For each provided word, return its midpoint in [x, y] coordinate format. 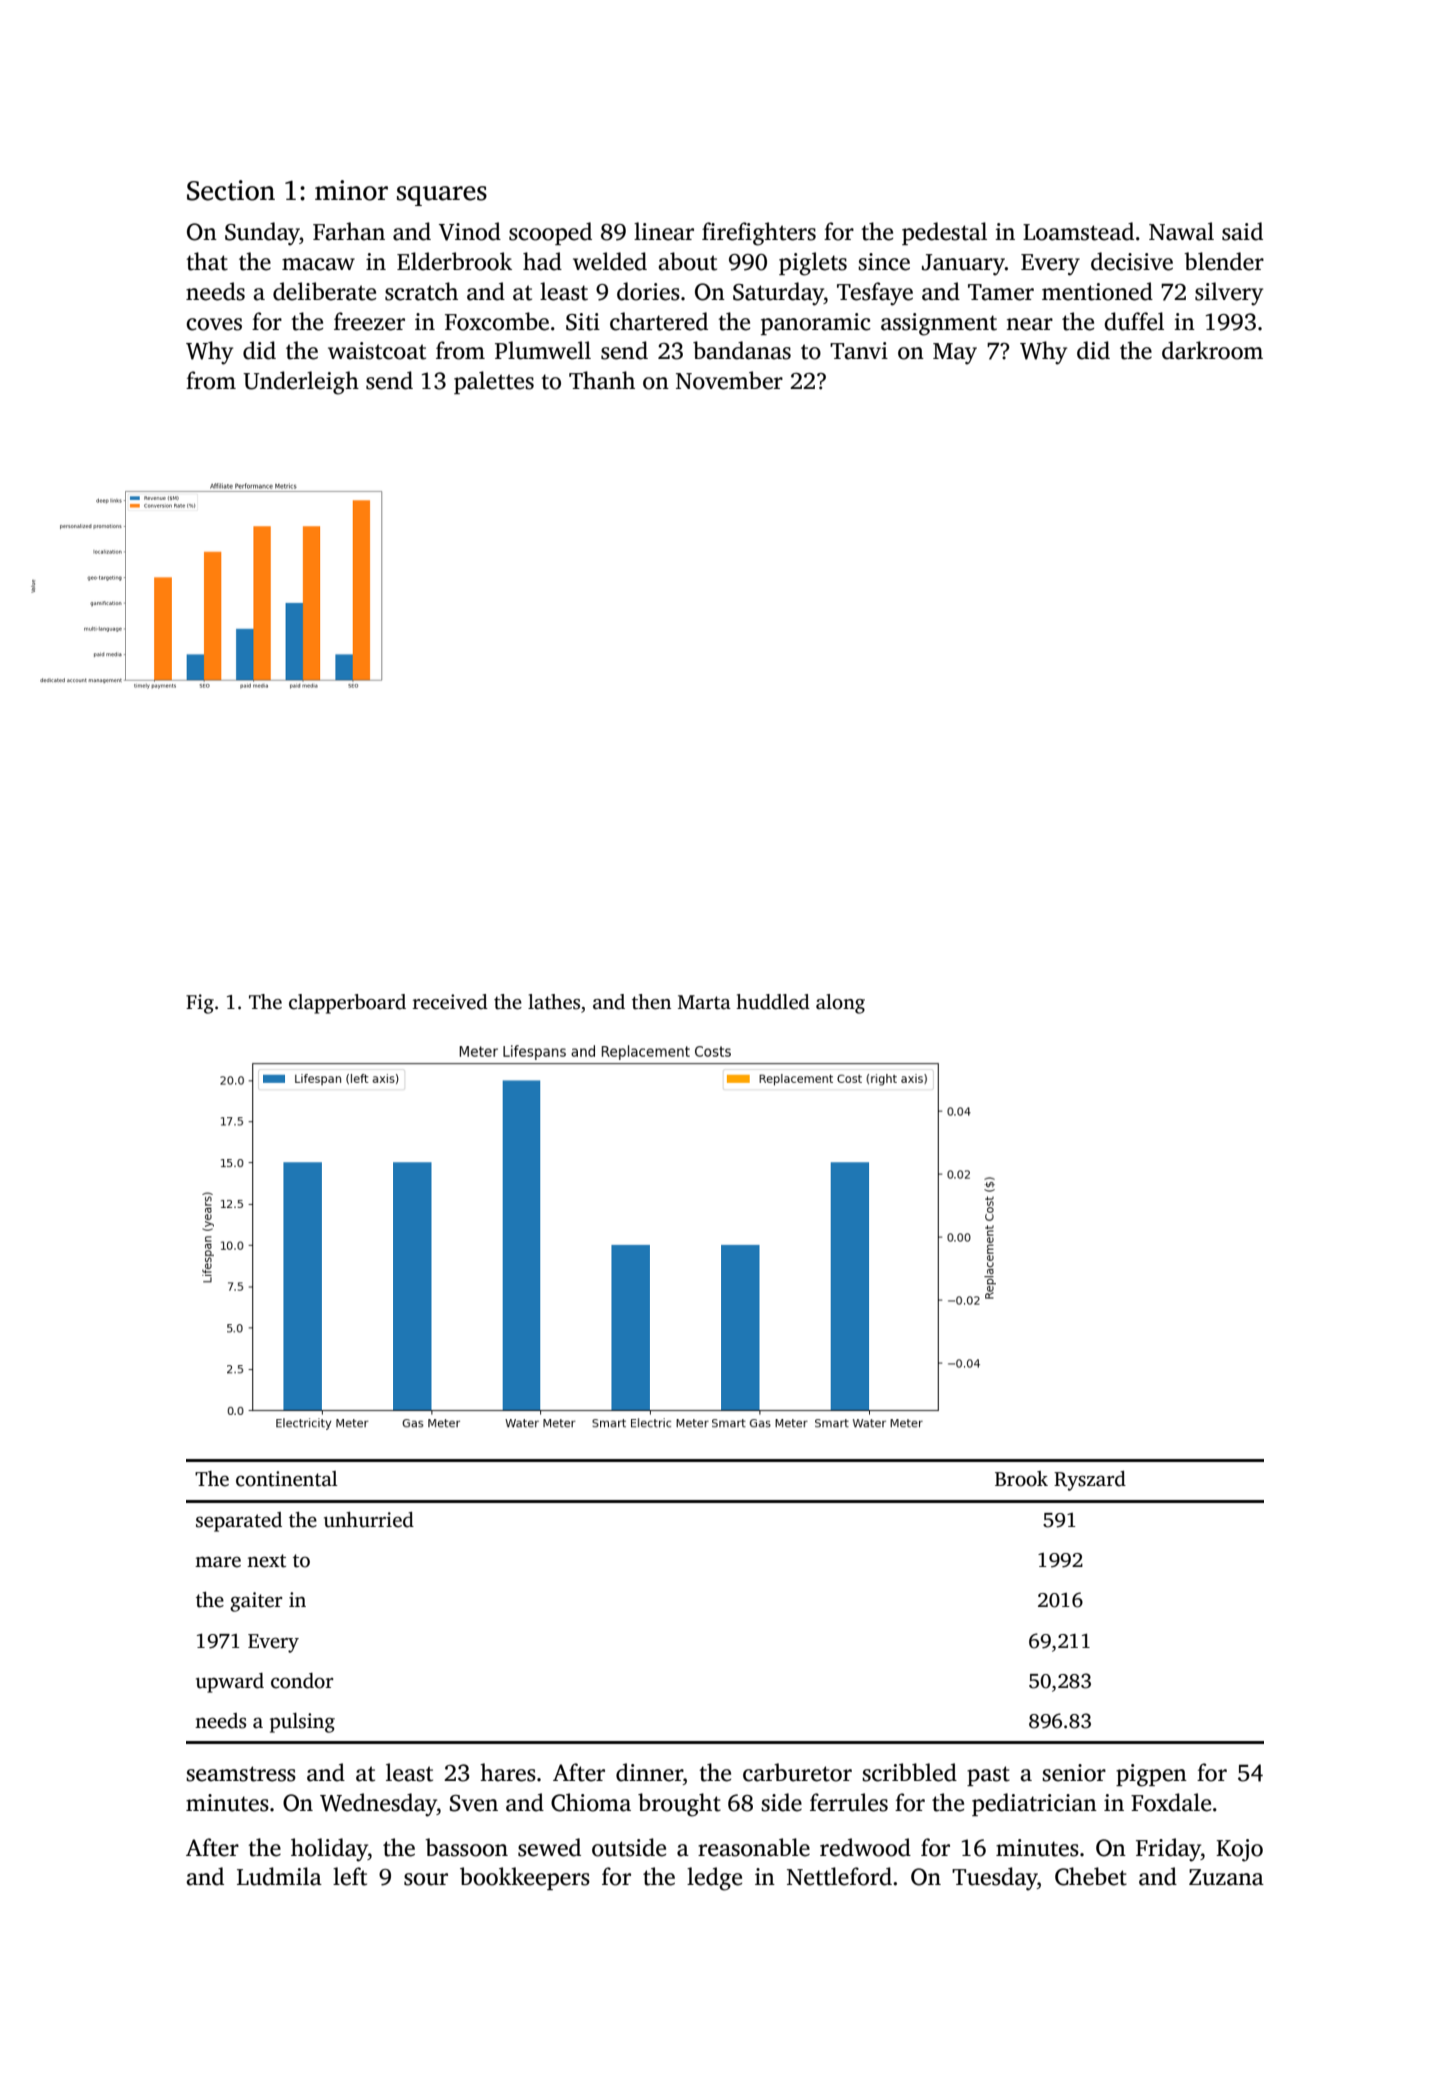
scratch [421, 291]
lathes [554, 1002]
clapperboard [347, 1004]
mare [218, 1562]
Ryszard [1090, 1481]
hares [508, 1772]
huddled [773, 1002]
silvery [1229, 294]
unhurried [369, 1520]
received [450, 1002]
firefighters [759, 234]
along [840, 1004]
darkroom [1212, 350]
